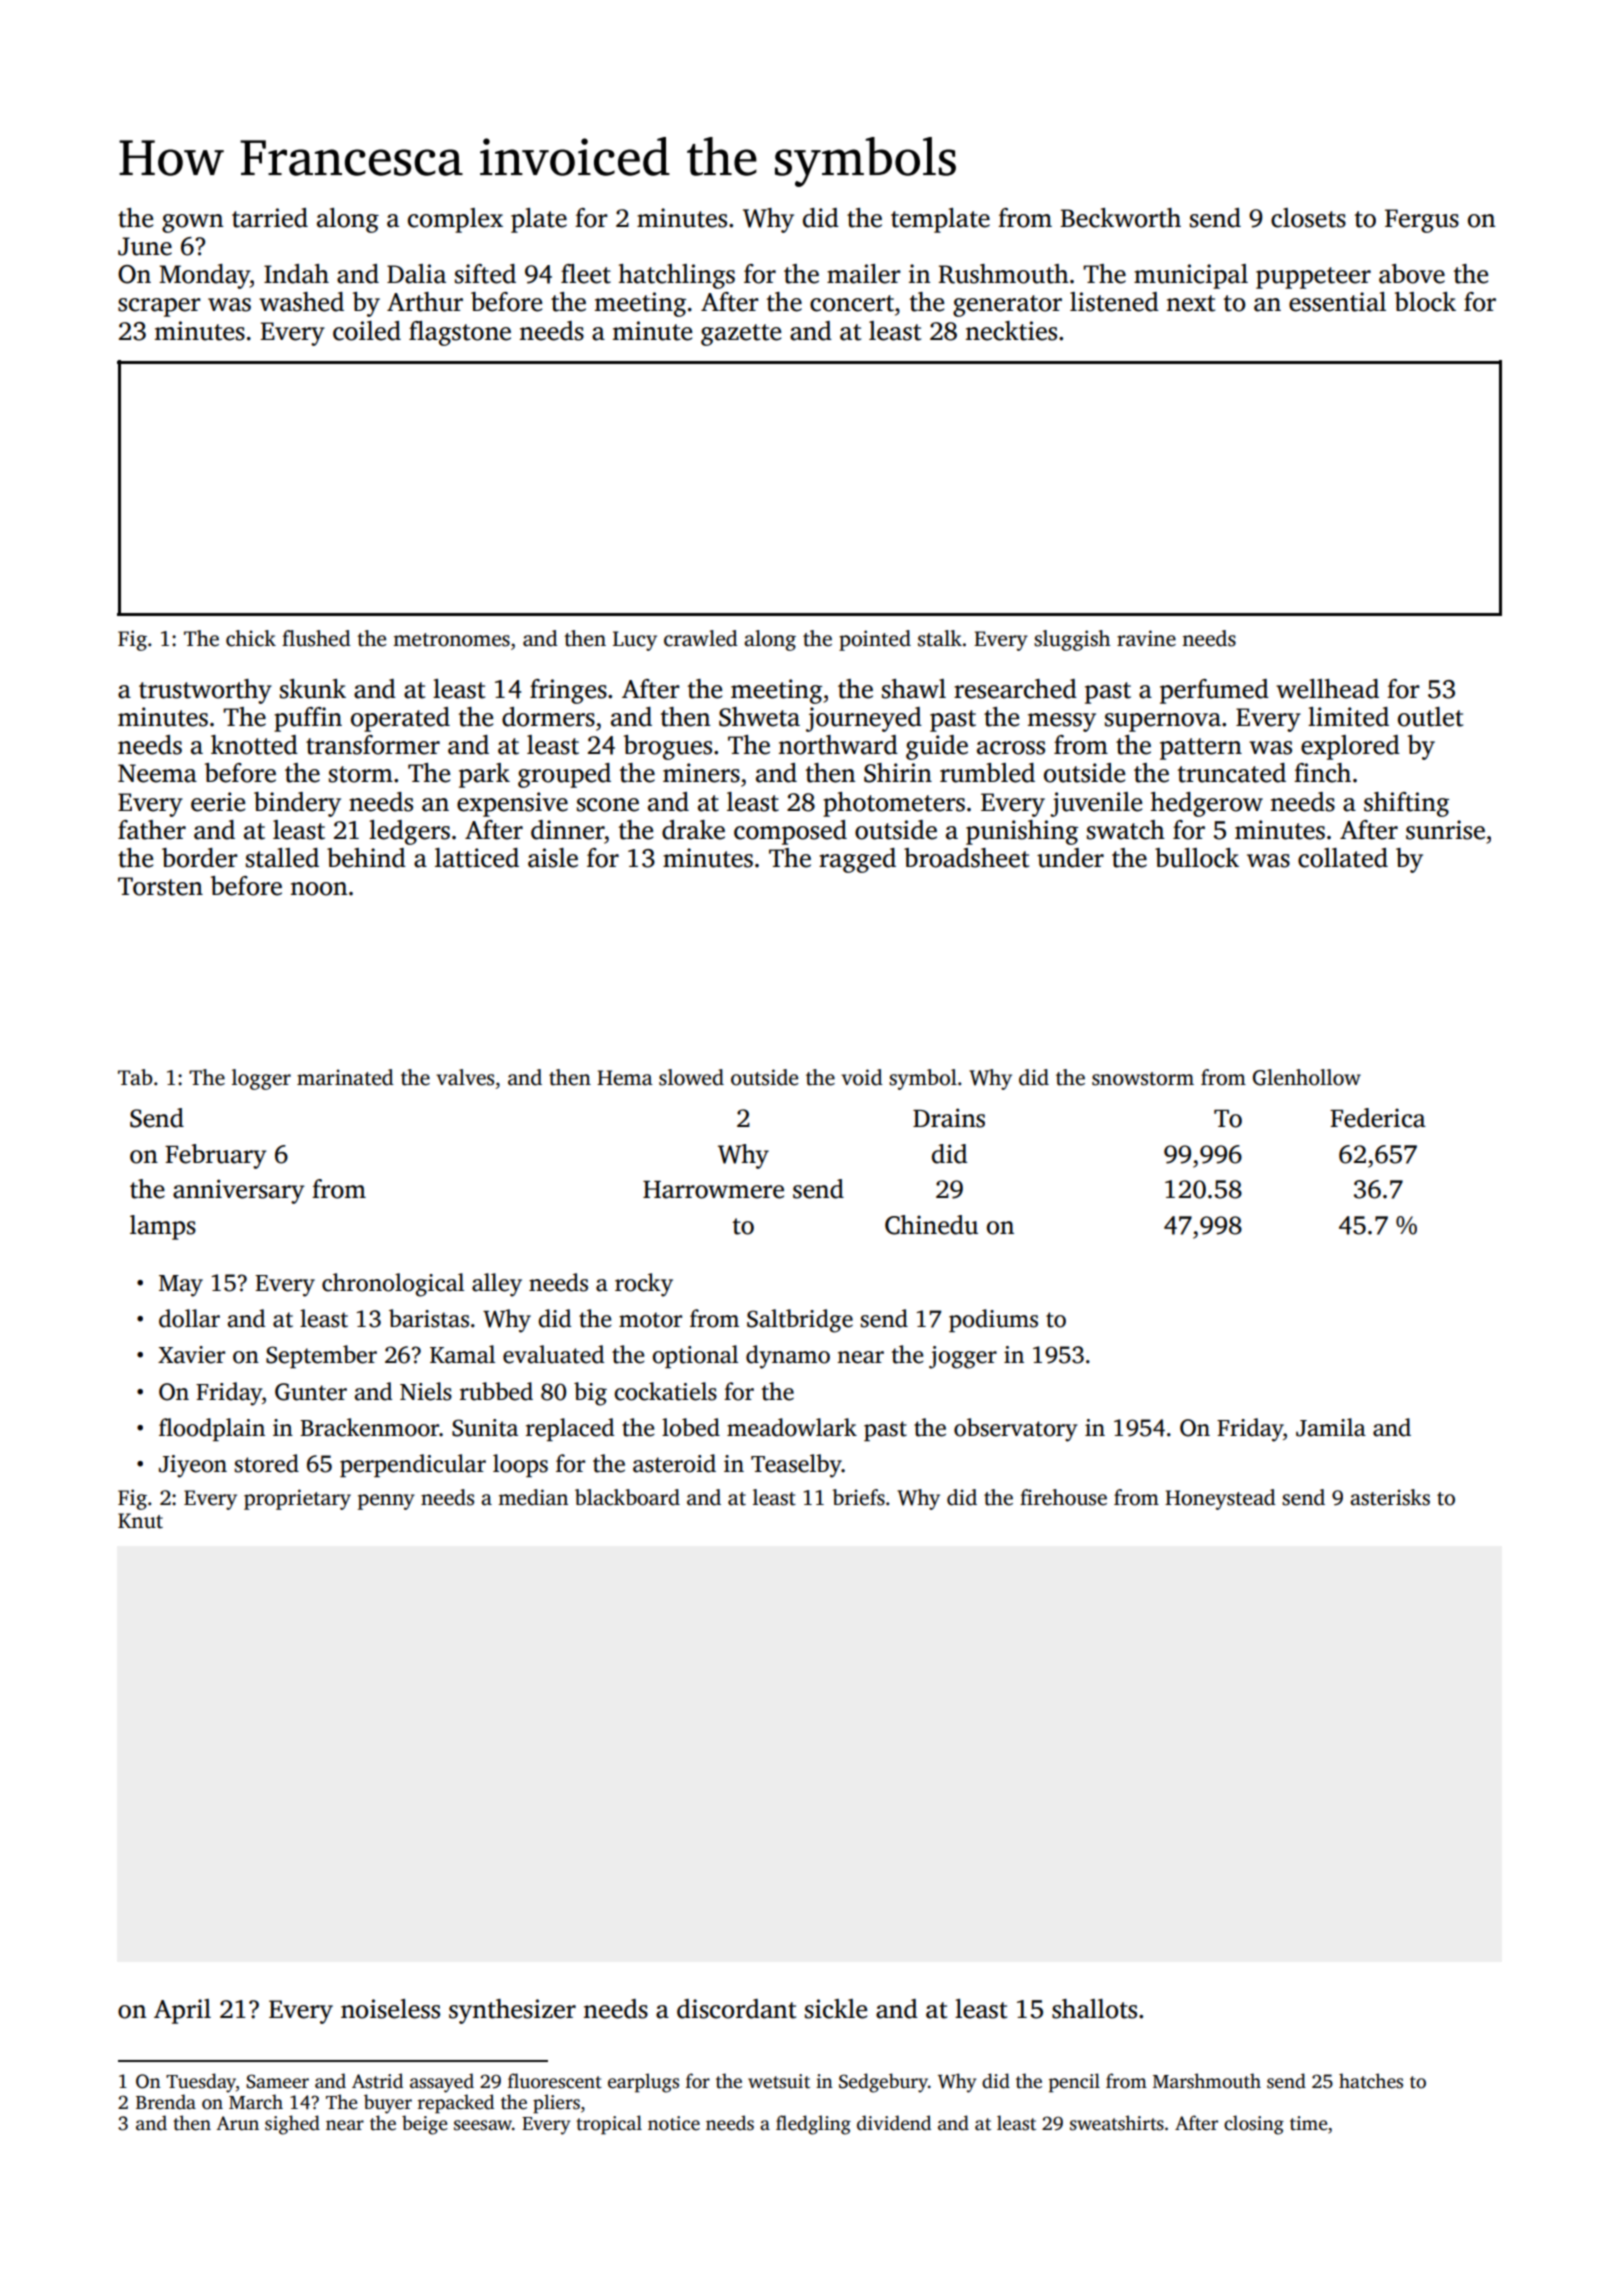 The image size is (1620, 2292). I want to click on above, so click(1412, 274).
